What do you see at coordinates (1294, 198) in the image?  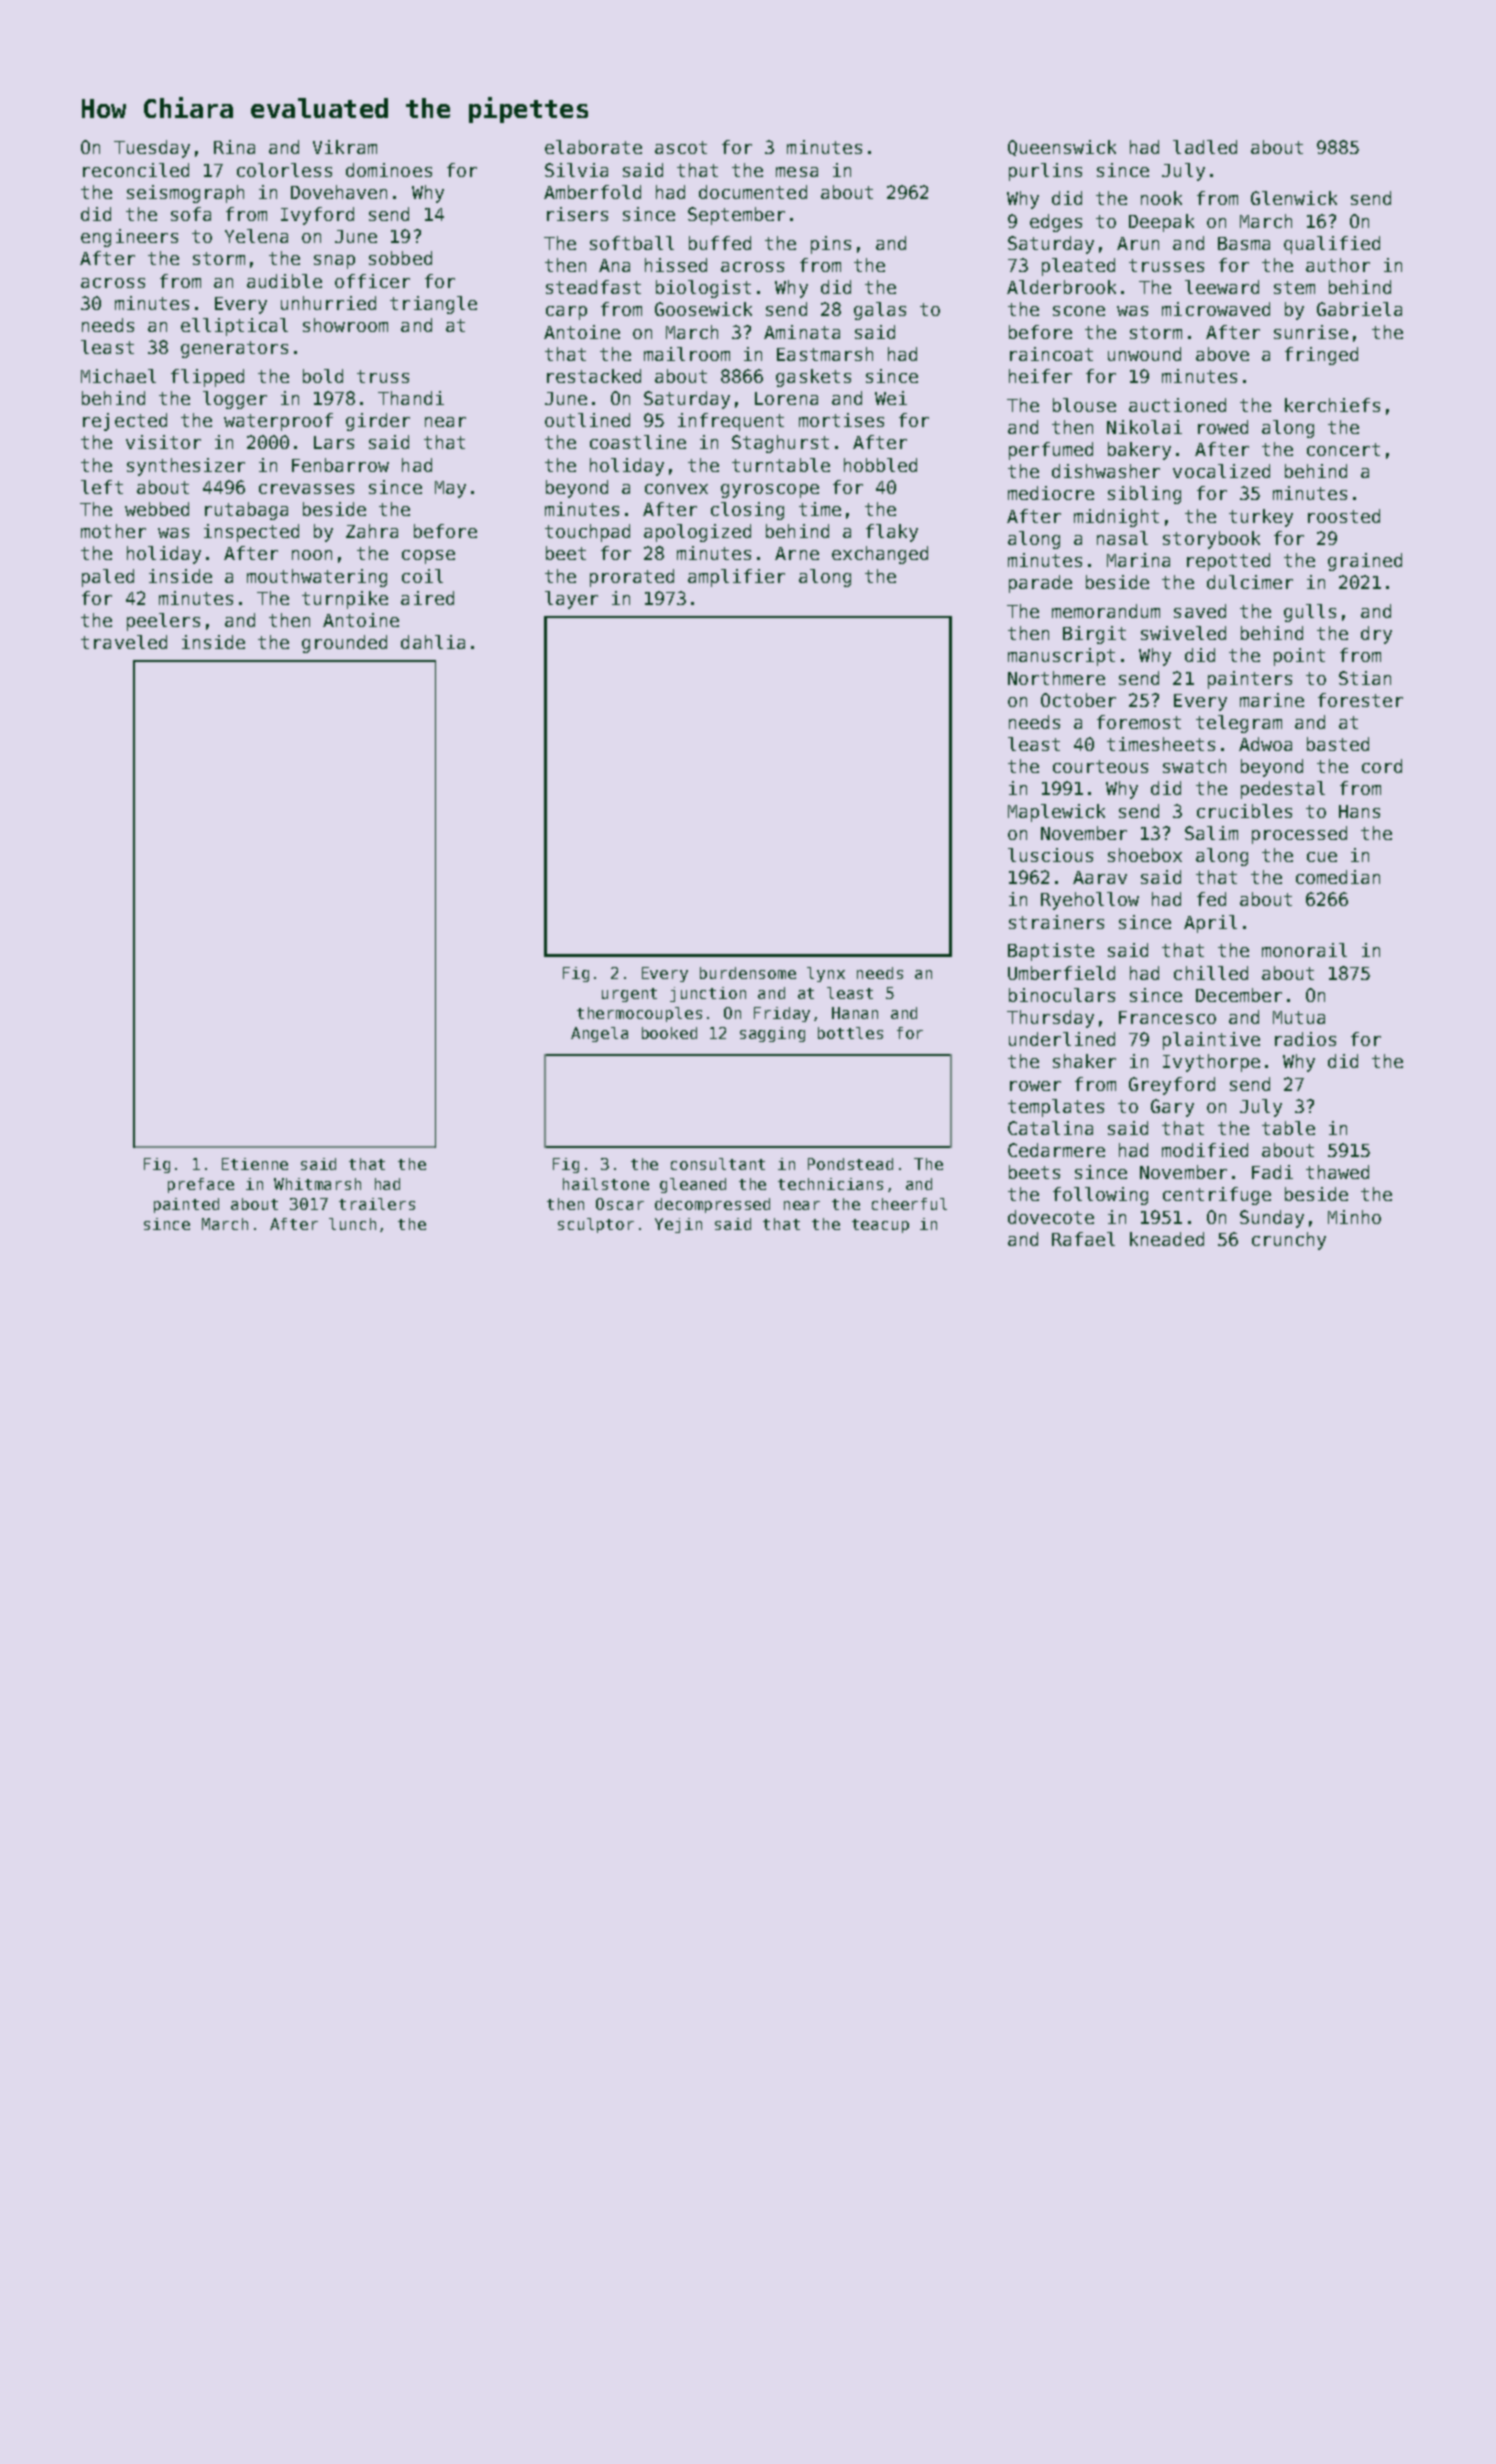 I see `Glenwick` at bounding box center [1294, 198].
